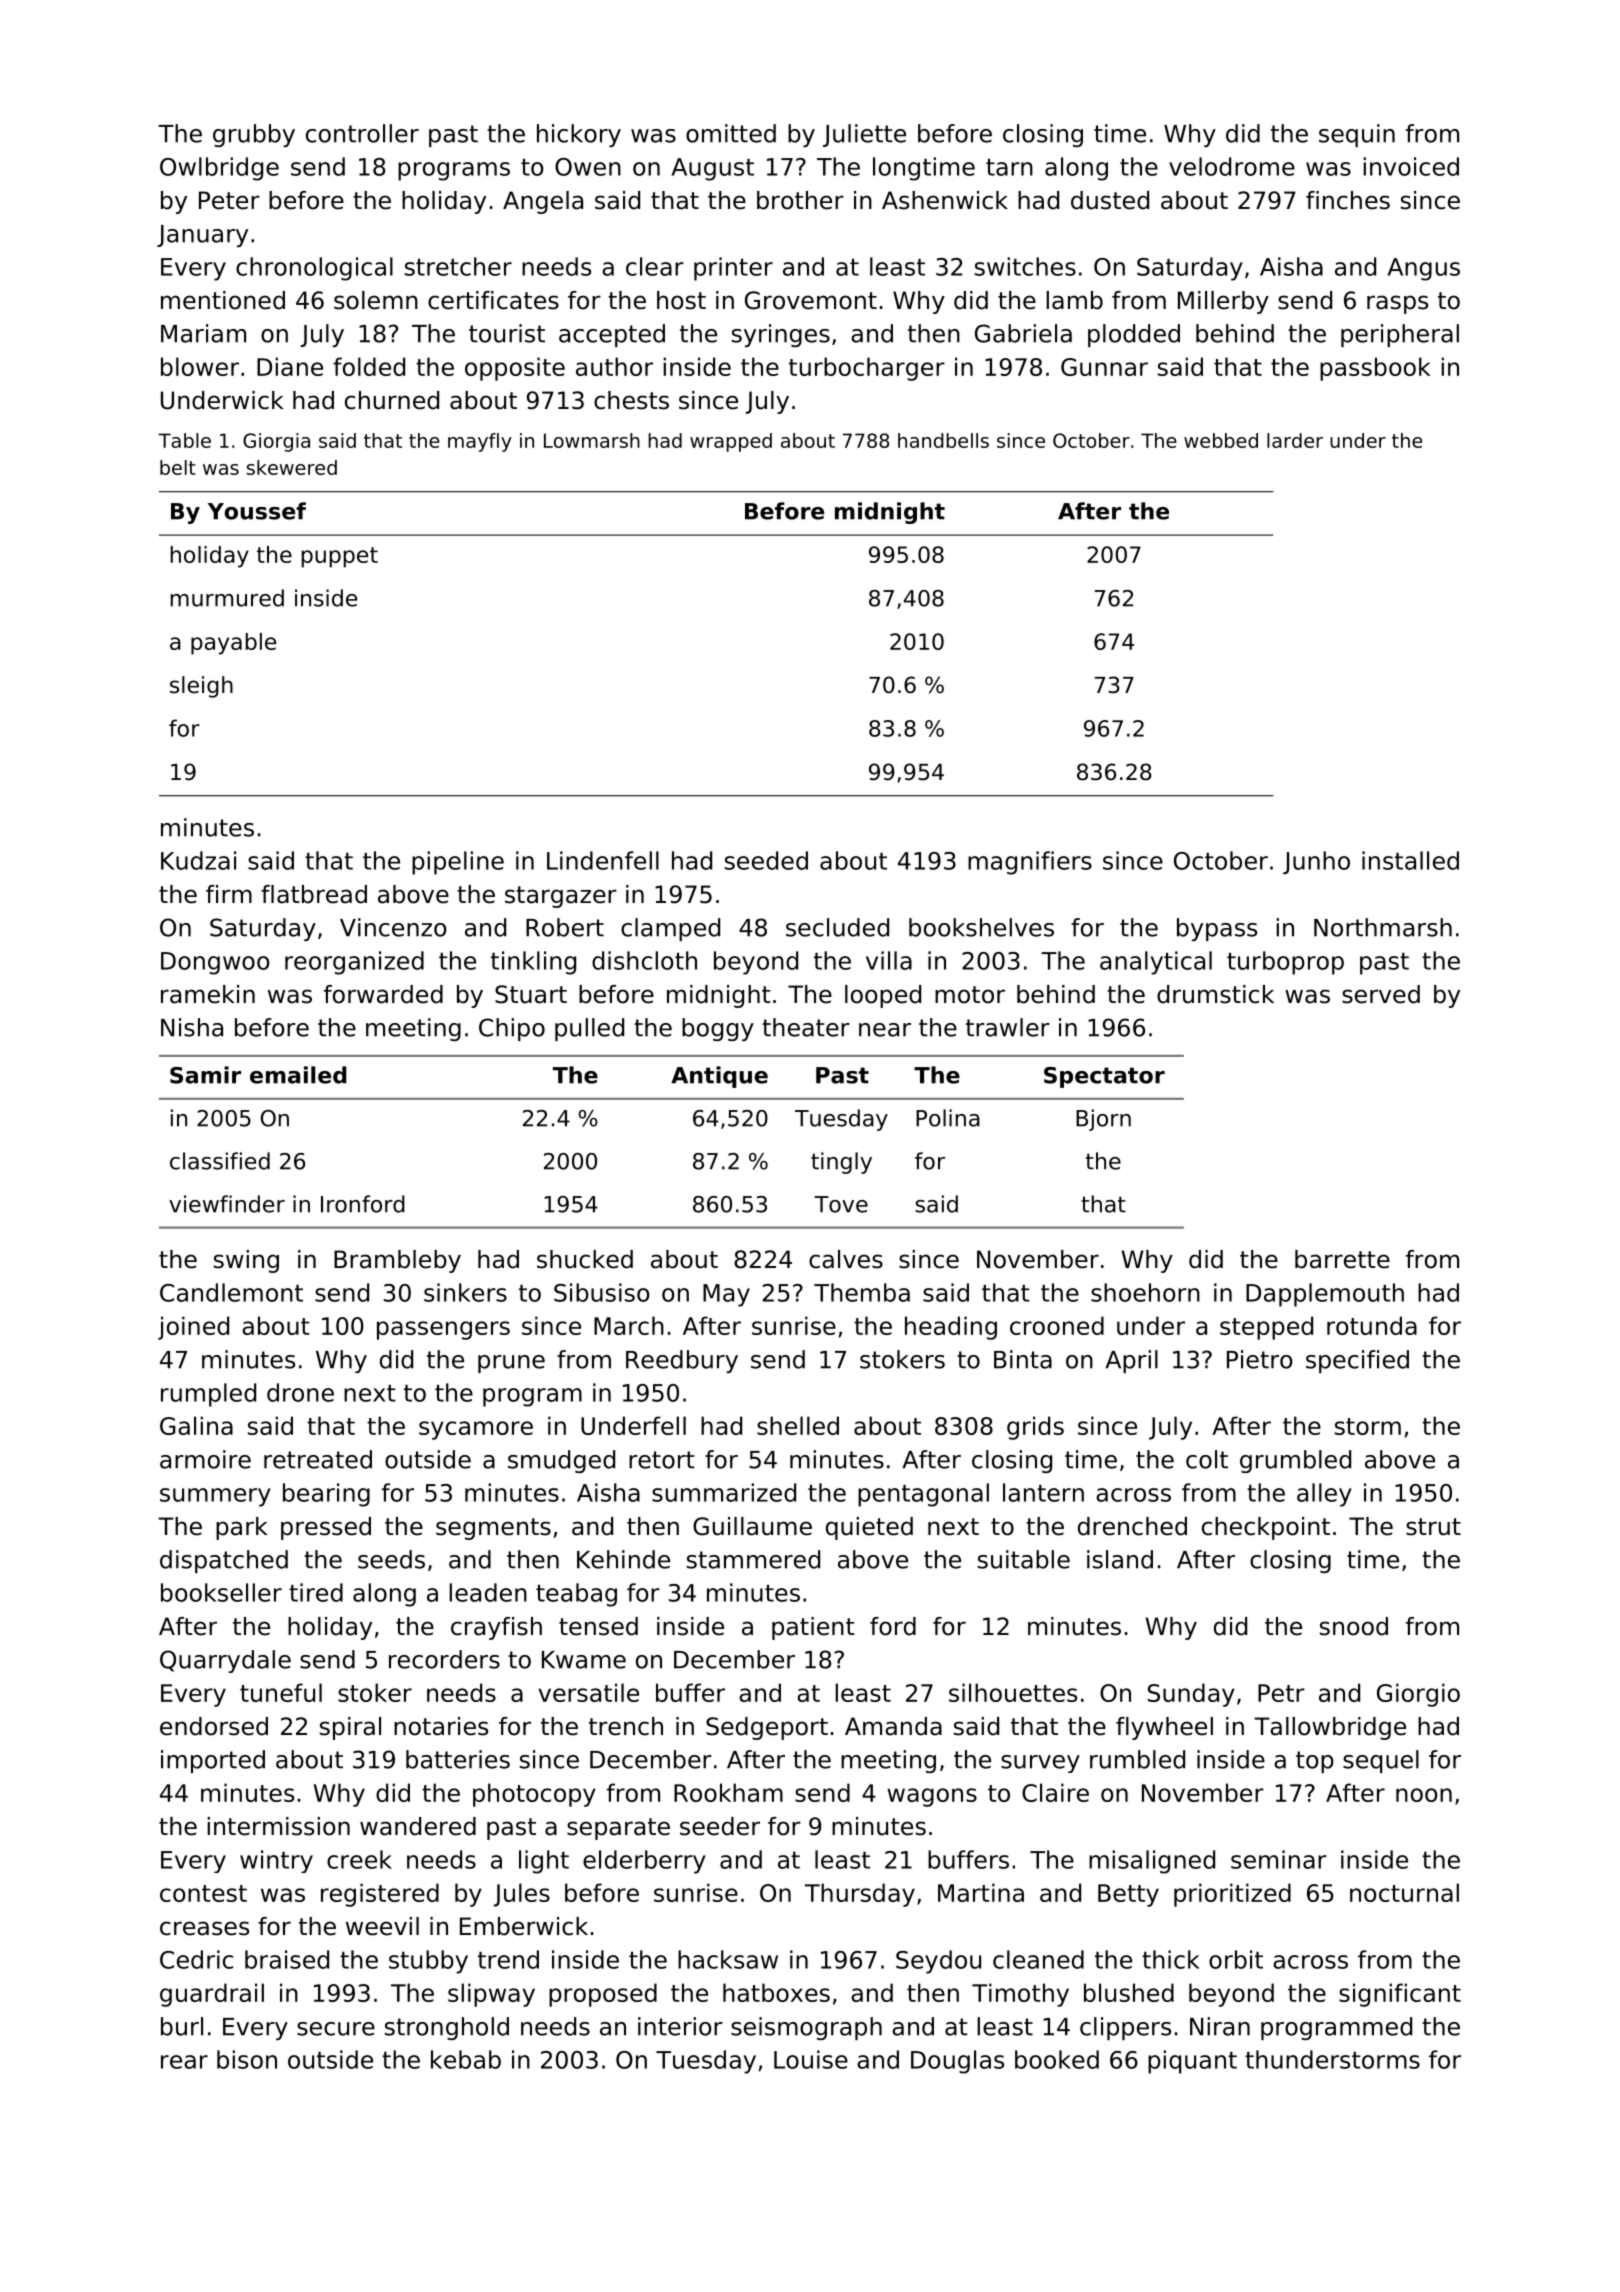 The height and width of the image is (2292, 1620). Describe the element at coordinates (1357, 135) in the image. I see `sequin` at that location.
